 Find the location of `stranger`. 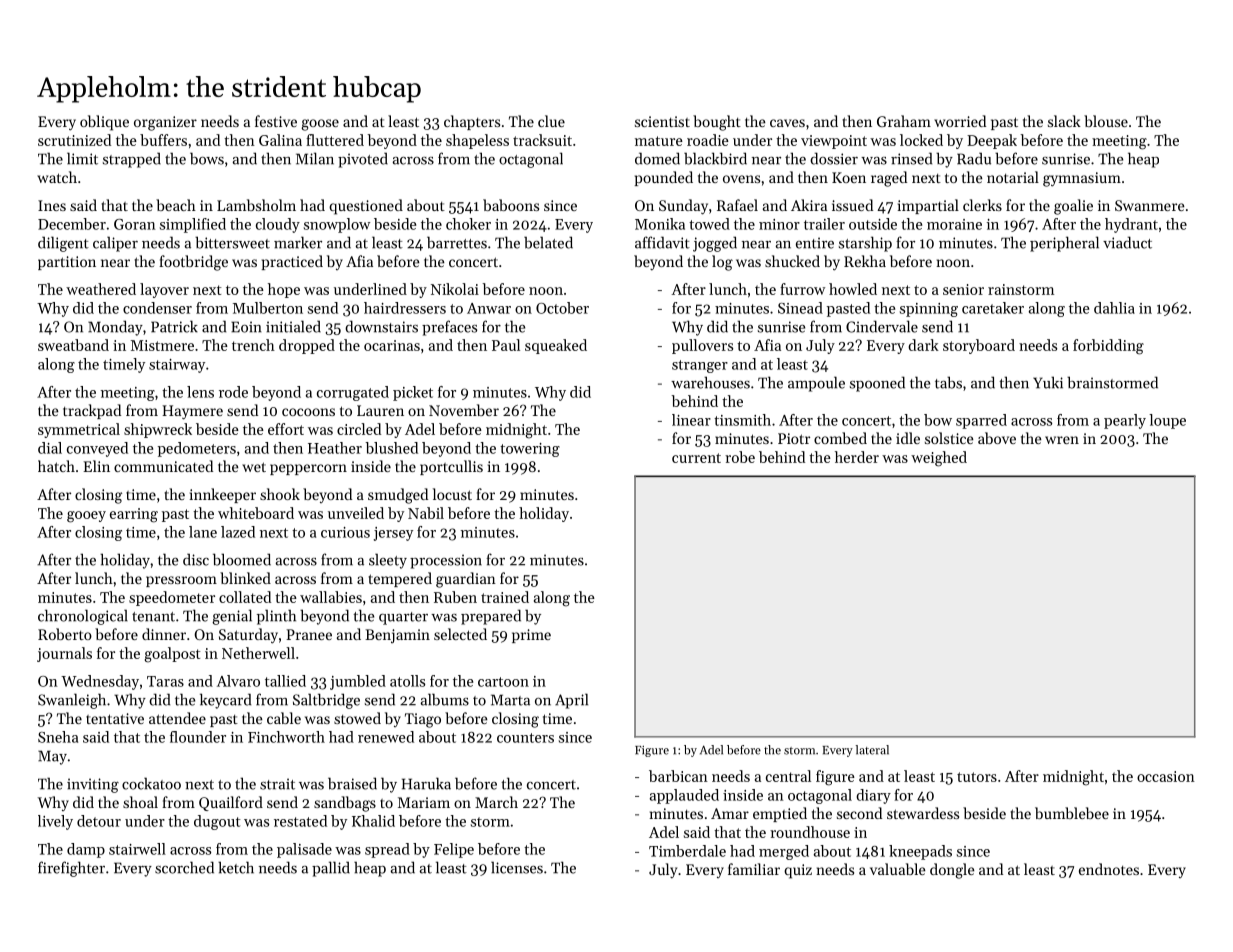

stranger is located at coordinates (700, 366).
